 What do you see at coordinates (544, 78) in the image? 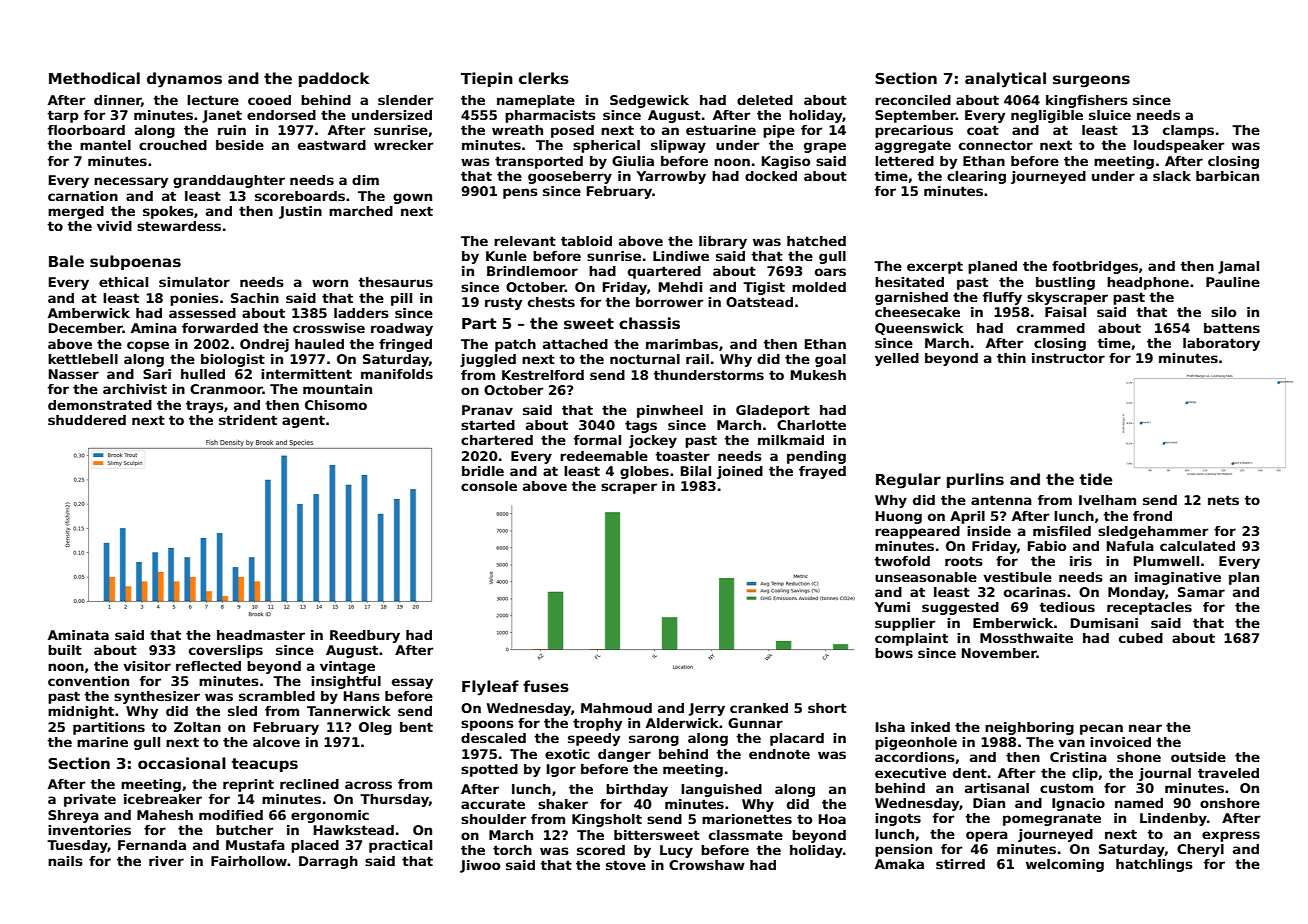
I see `clerks` at bounding box center [544, 78].
